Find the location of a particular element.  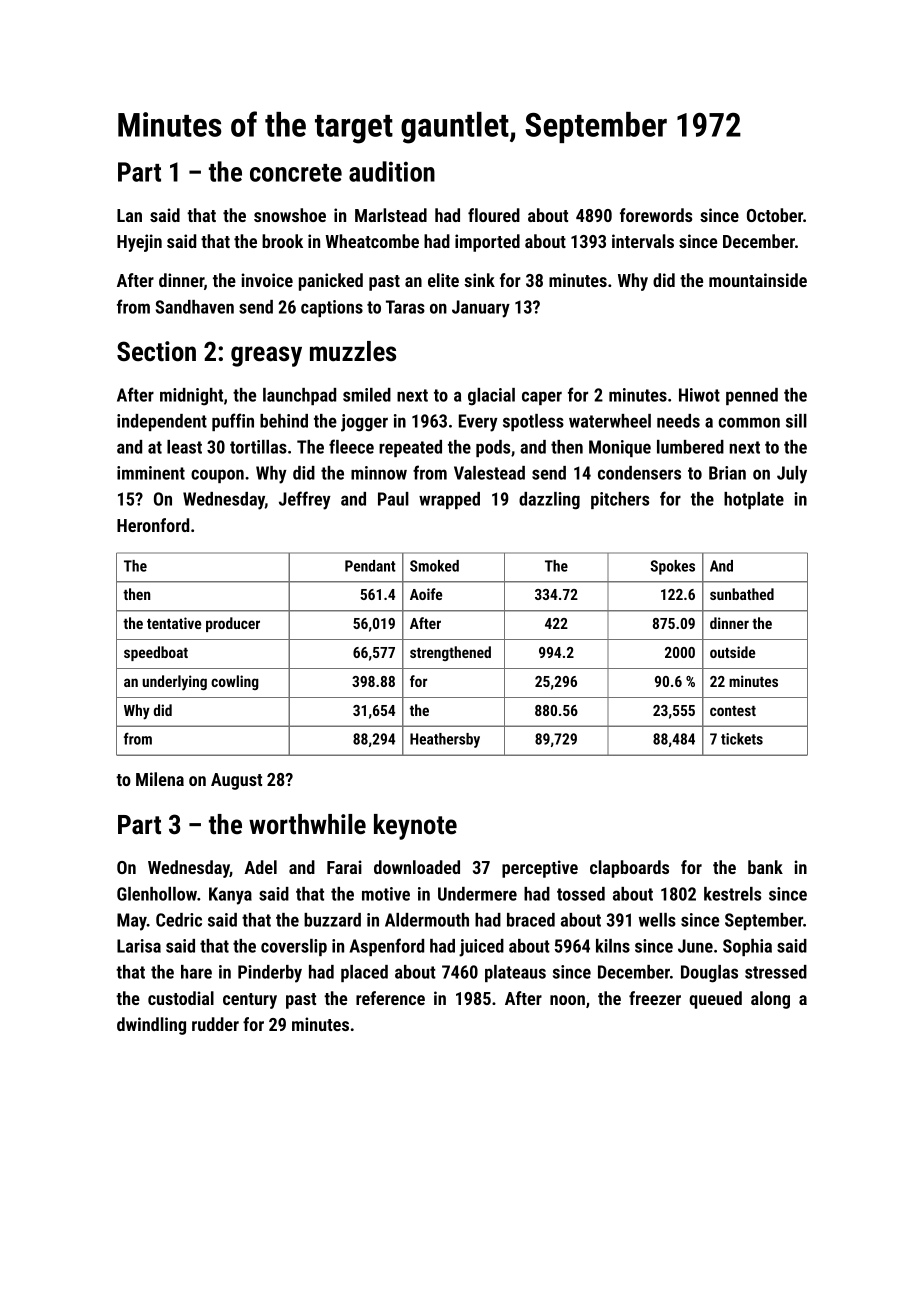

floured is located at coordinates (494, 215).
